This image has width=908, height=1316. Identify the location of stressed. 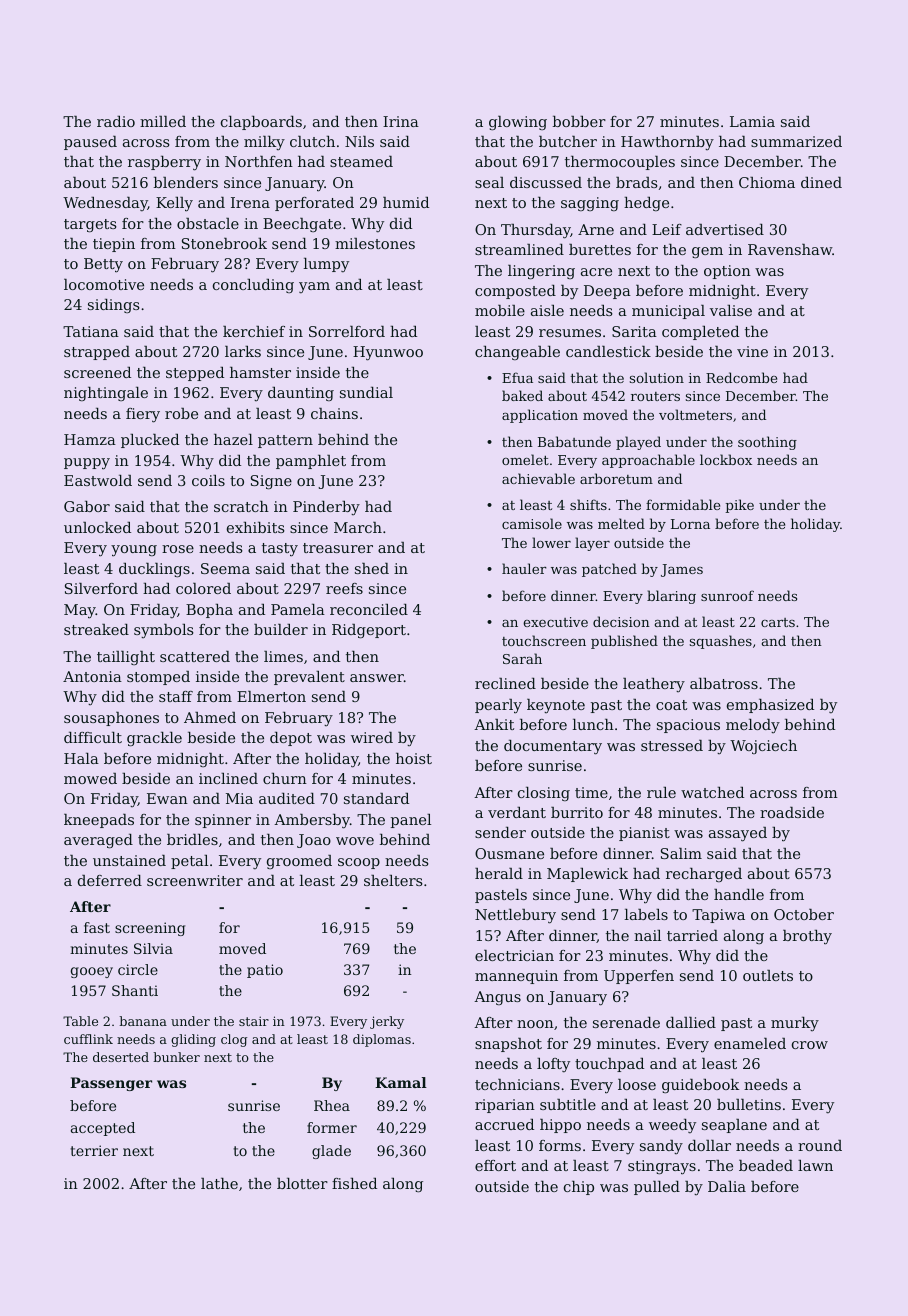
(672, 745).
